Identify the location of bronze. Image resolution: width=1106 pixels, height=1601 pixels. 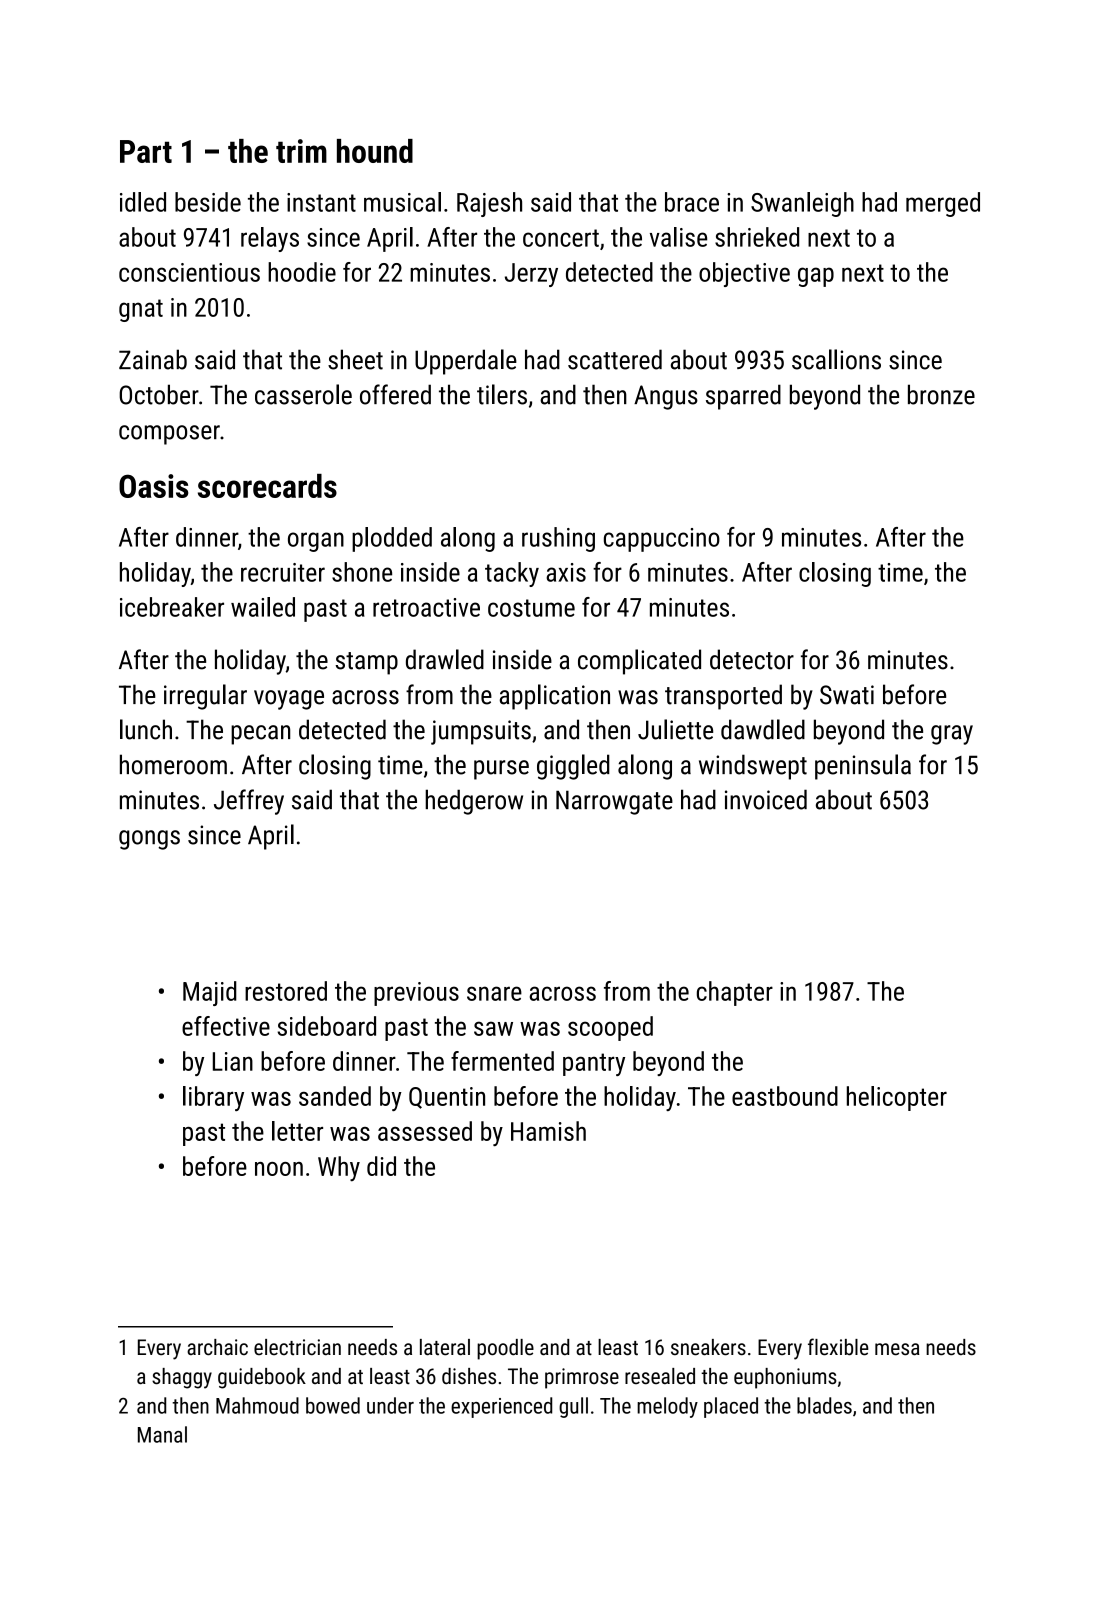
(941, 394).
